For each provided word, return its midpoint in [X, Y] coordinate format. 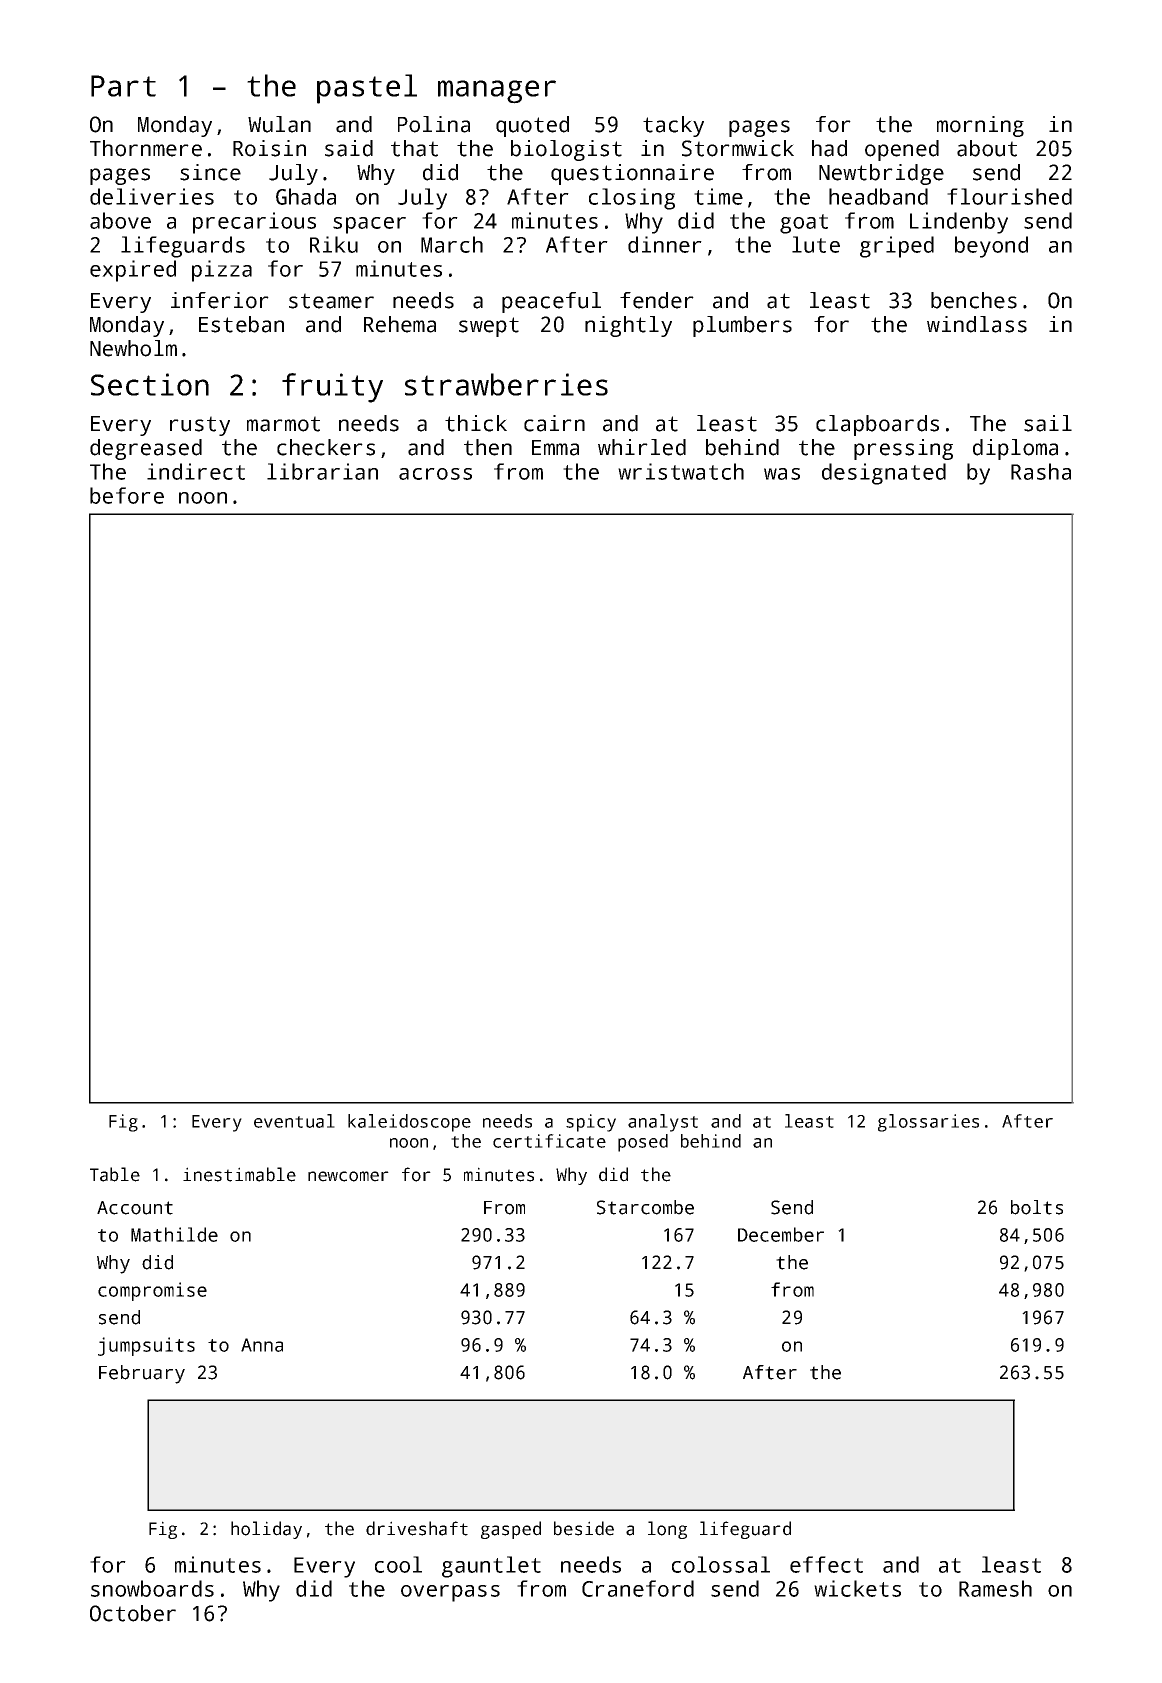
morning [980, 126]
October [133, 1613]
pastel [367, 89]
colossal [721, 1564]
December [781, 1234]
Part [123, 86]
